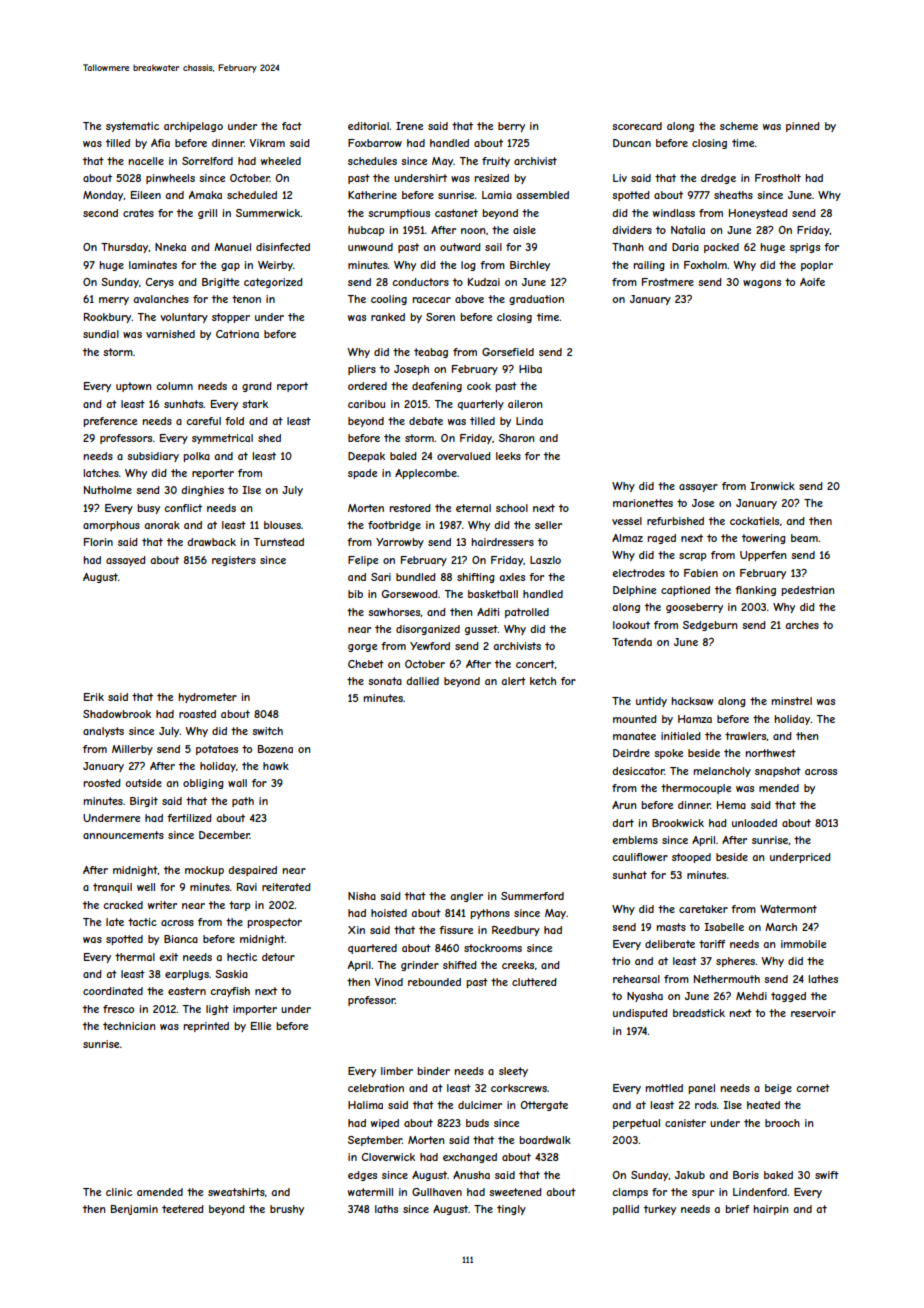 The width and height of the screenshot is (924, 1308). I want to click on Frostmere, so click(668, 282).
